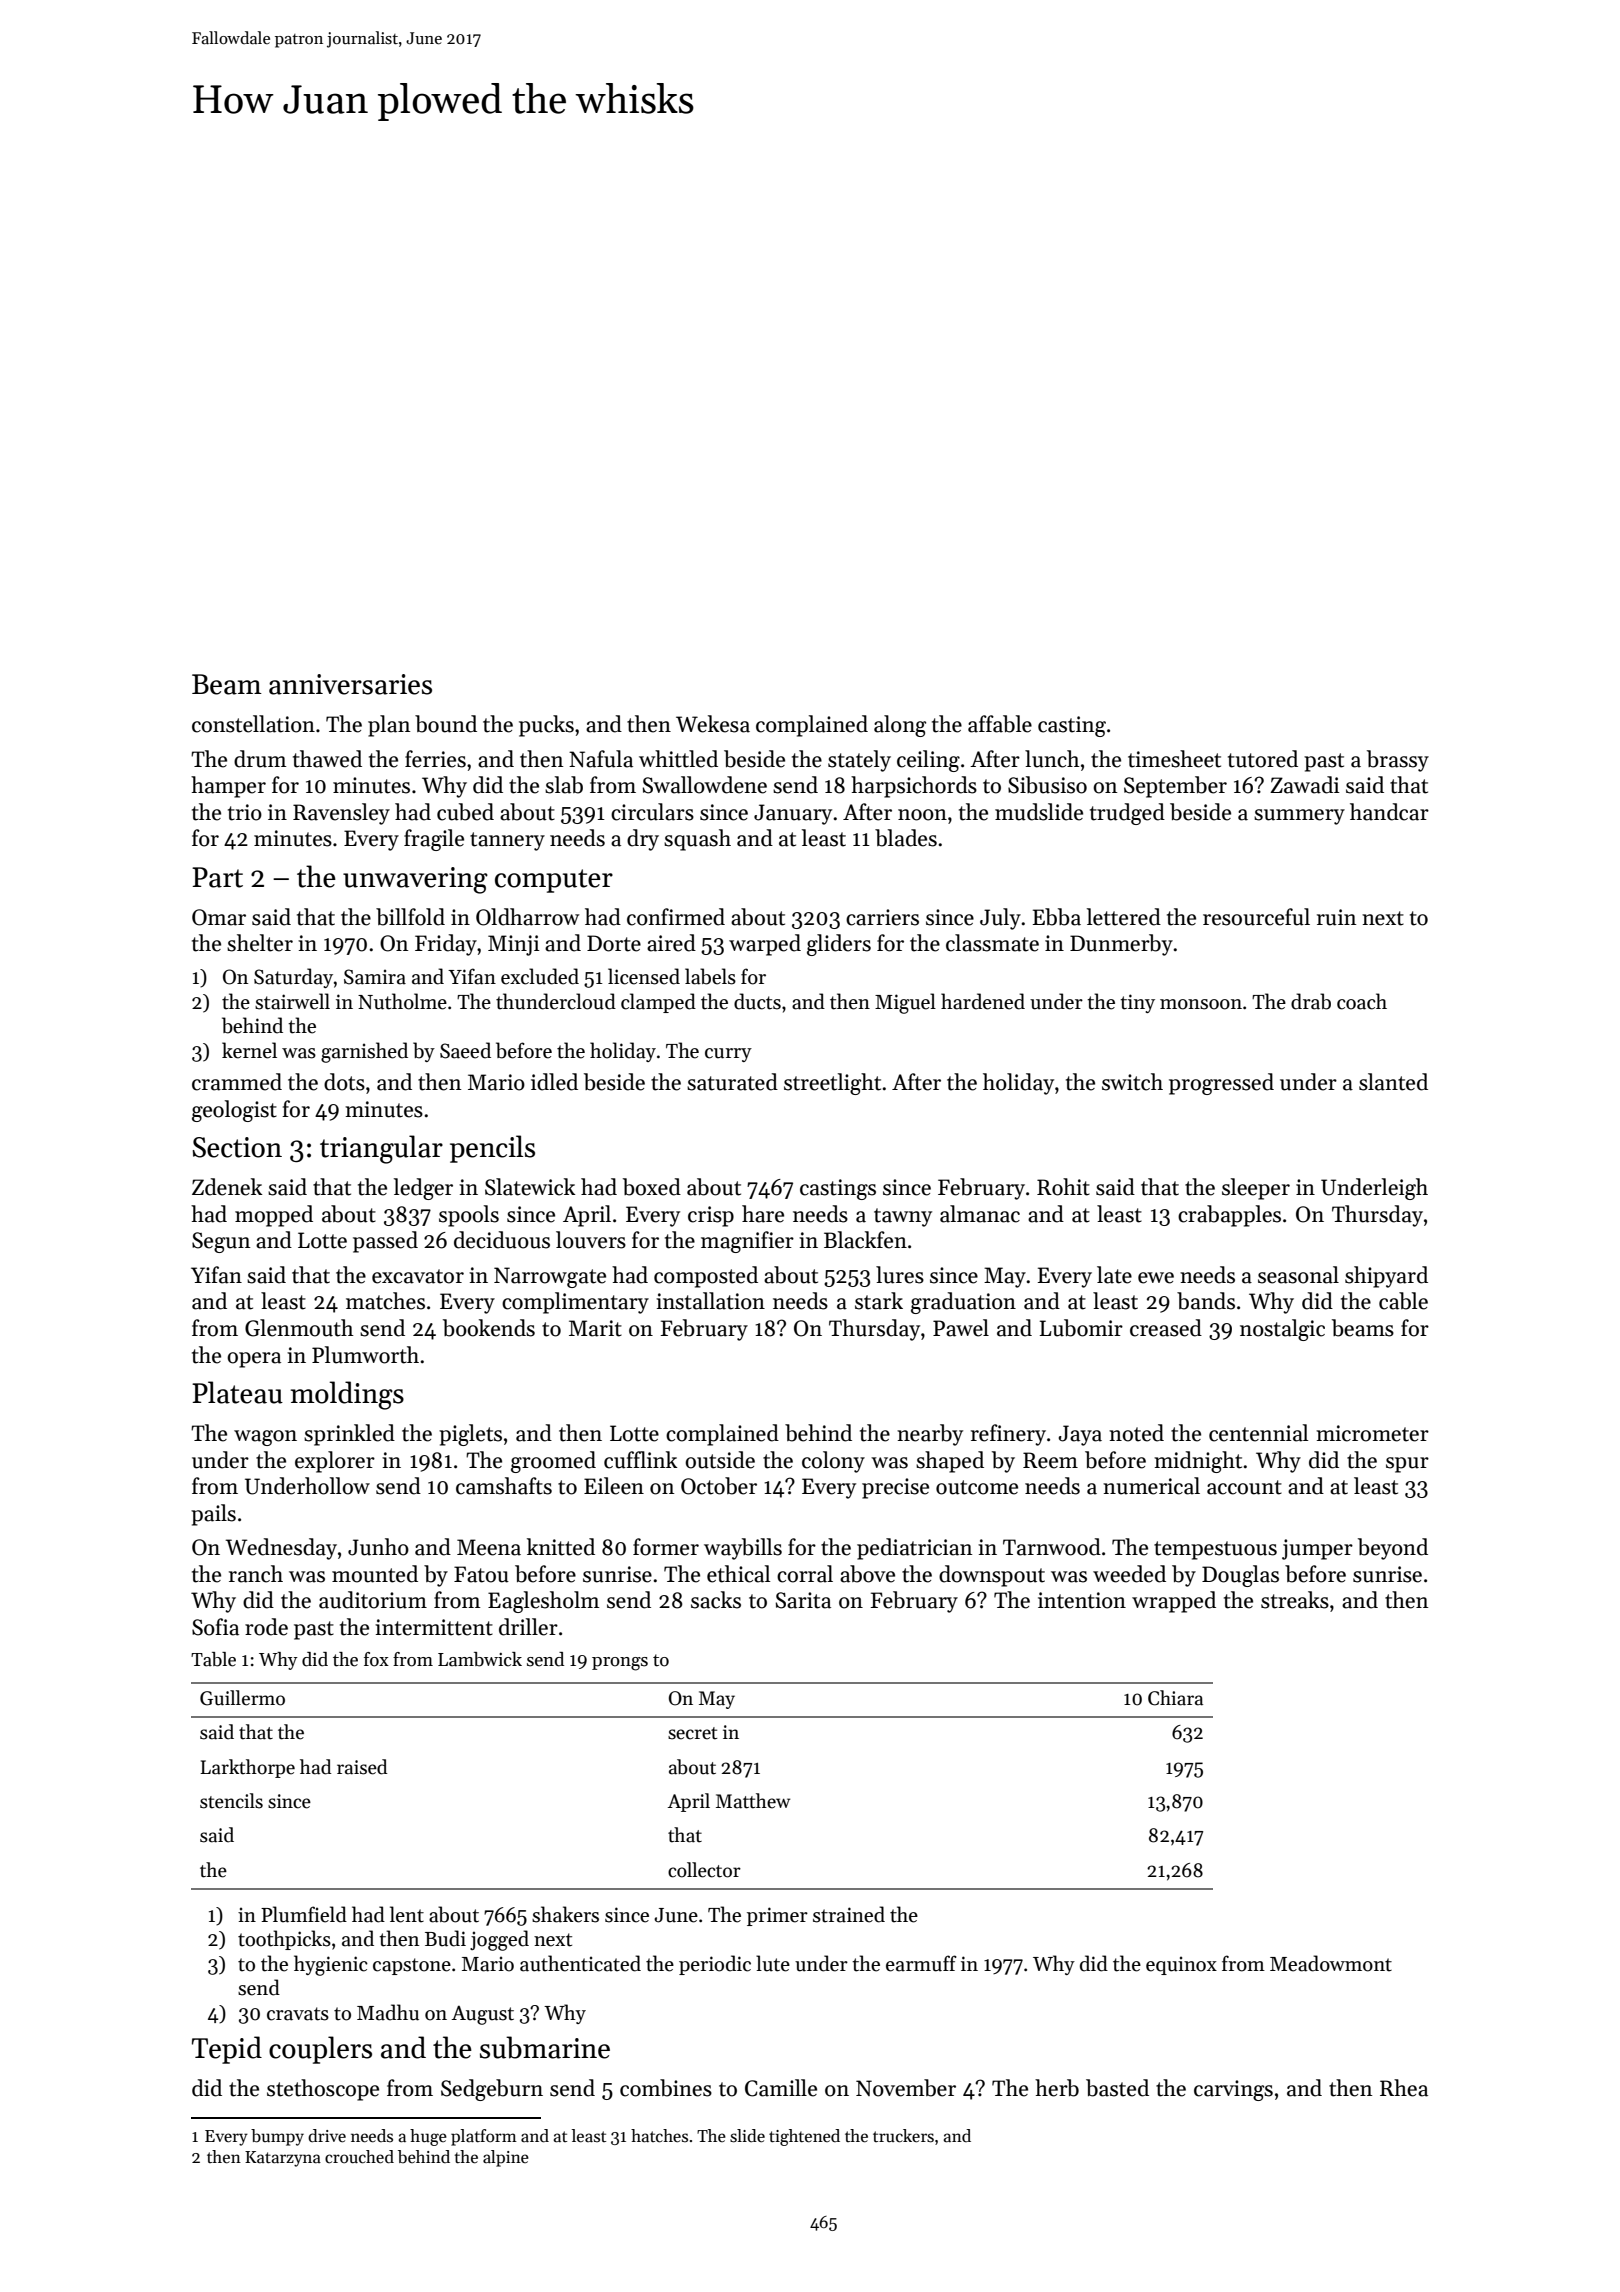  What do you see at coordinates (666, 1547) in the screenshot?
I see `former` at bounding box center [666, 1547].
